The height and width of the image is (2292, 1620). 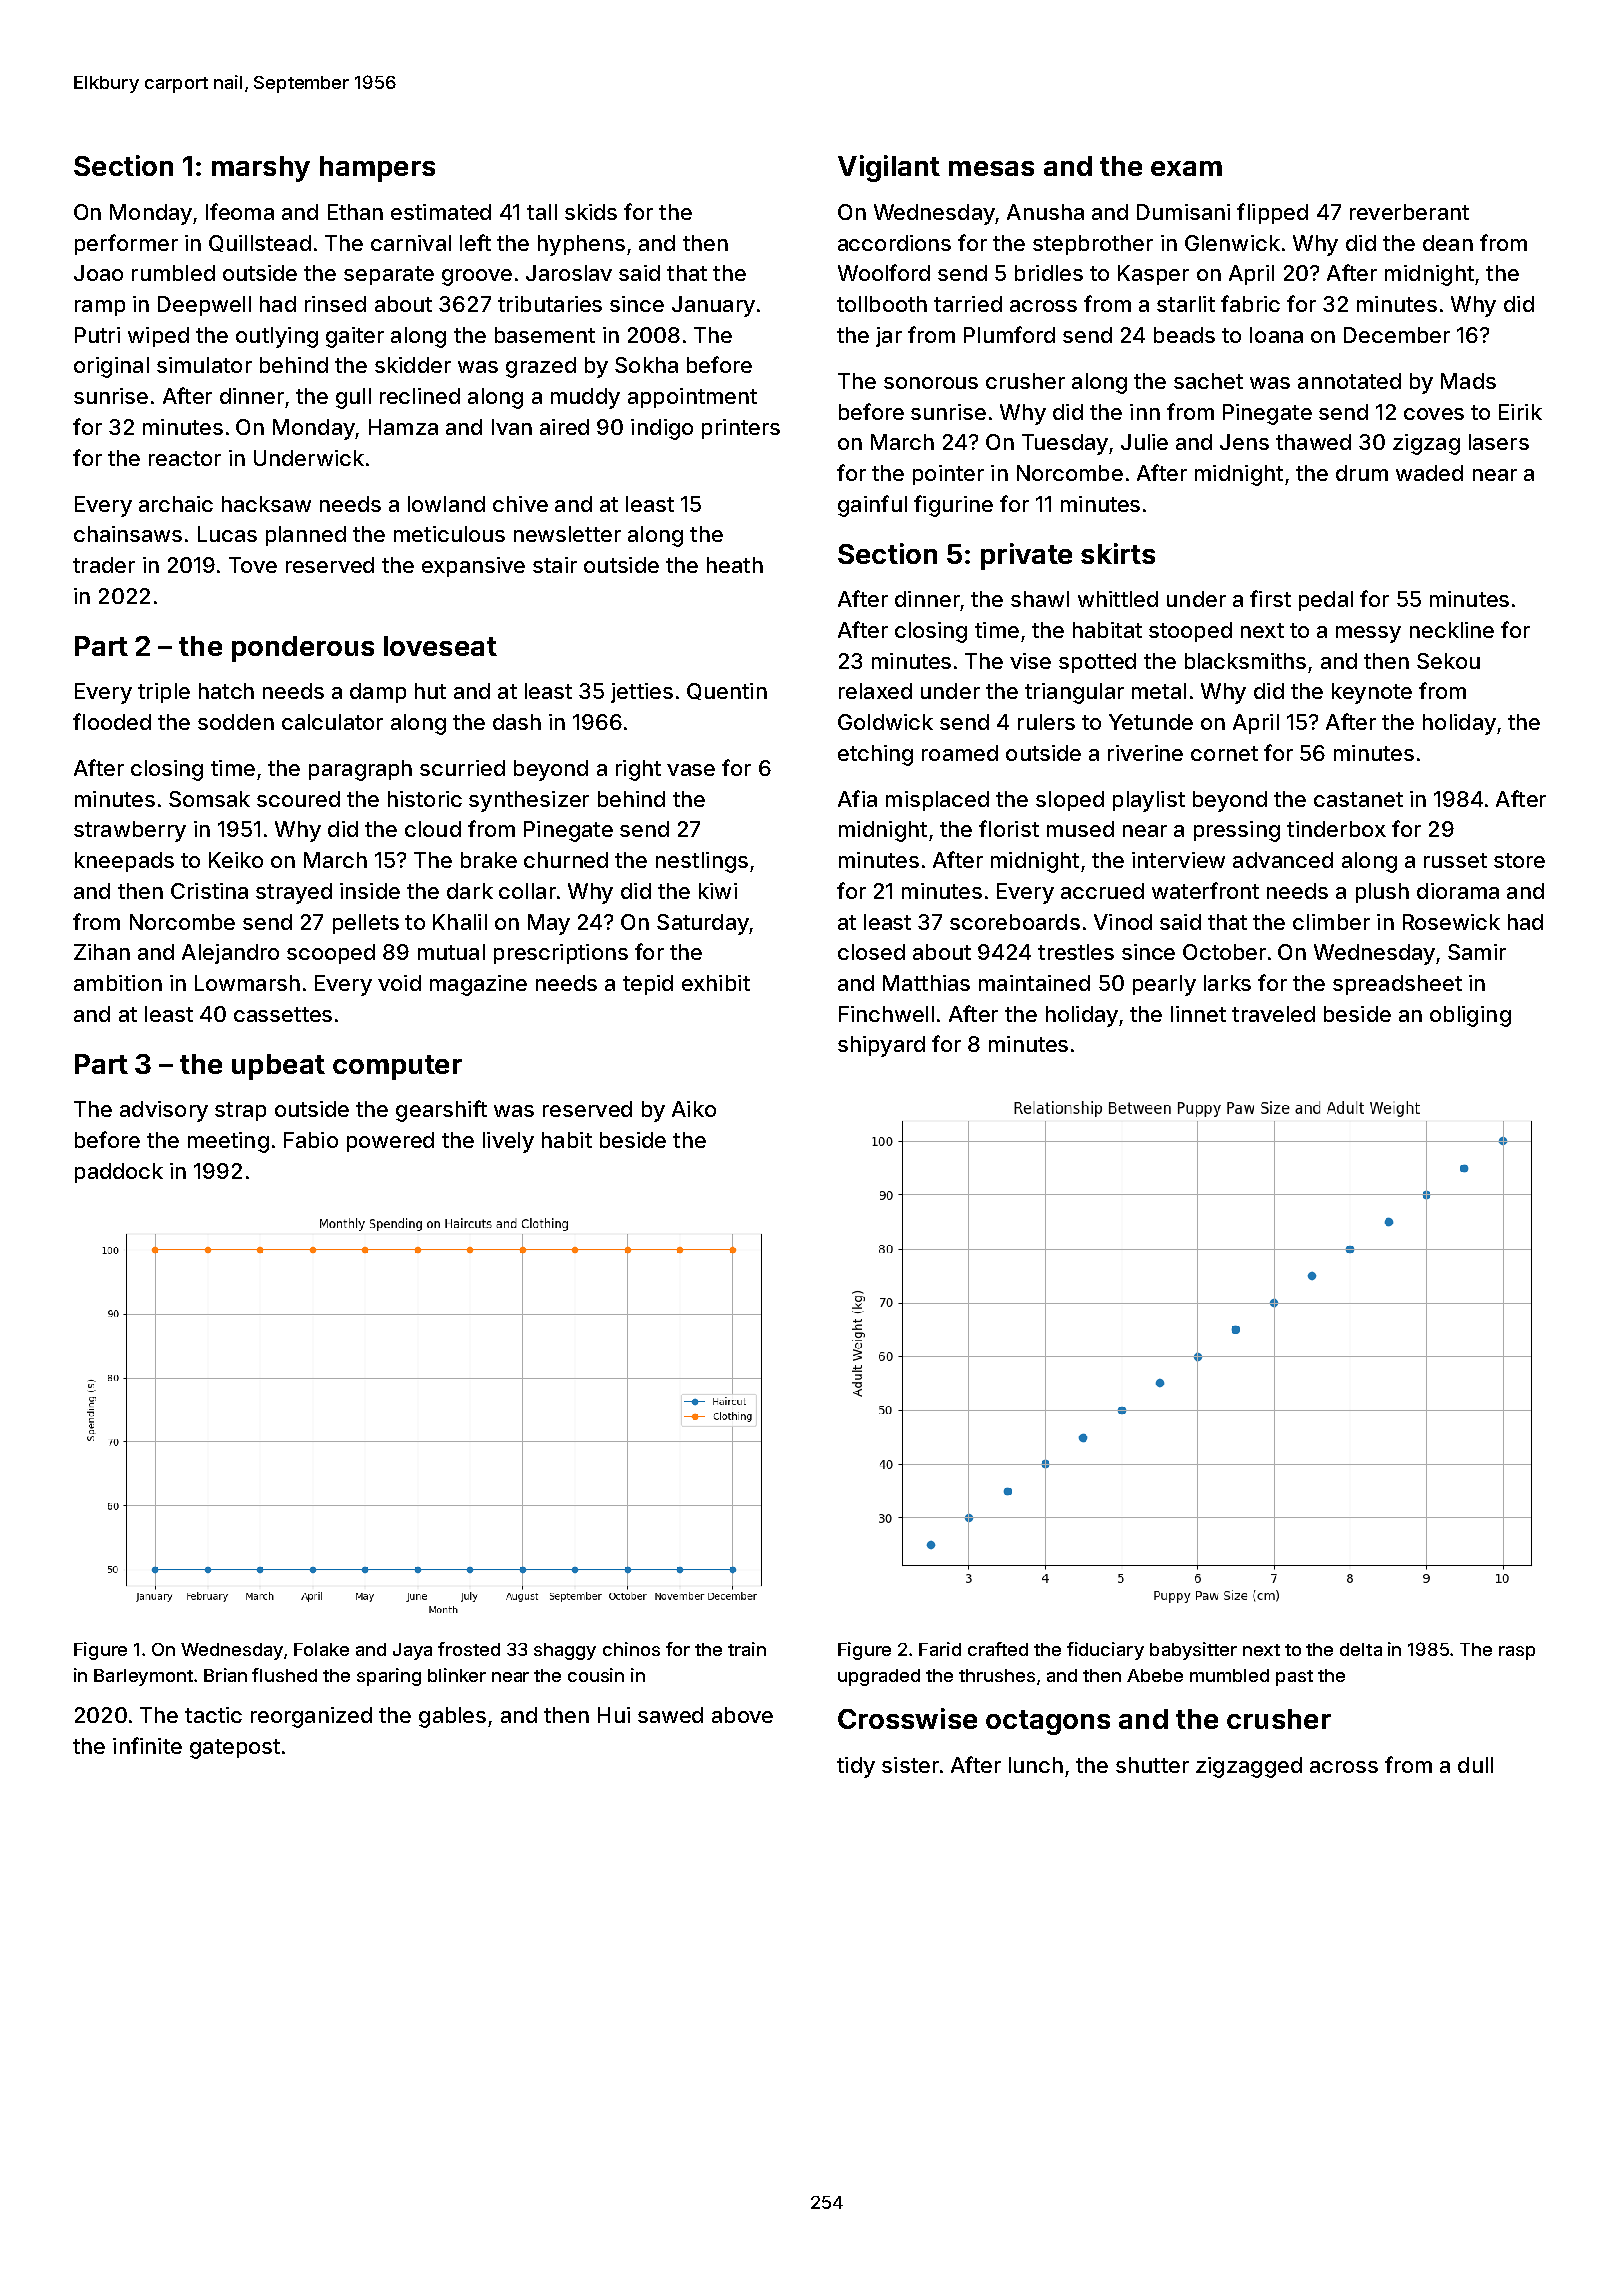 What do you see at coordinates (389, 275) in the image?
I see `separate` at bounding box center [389, 275].
